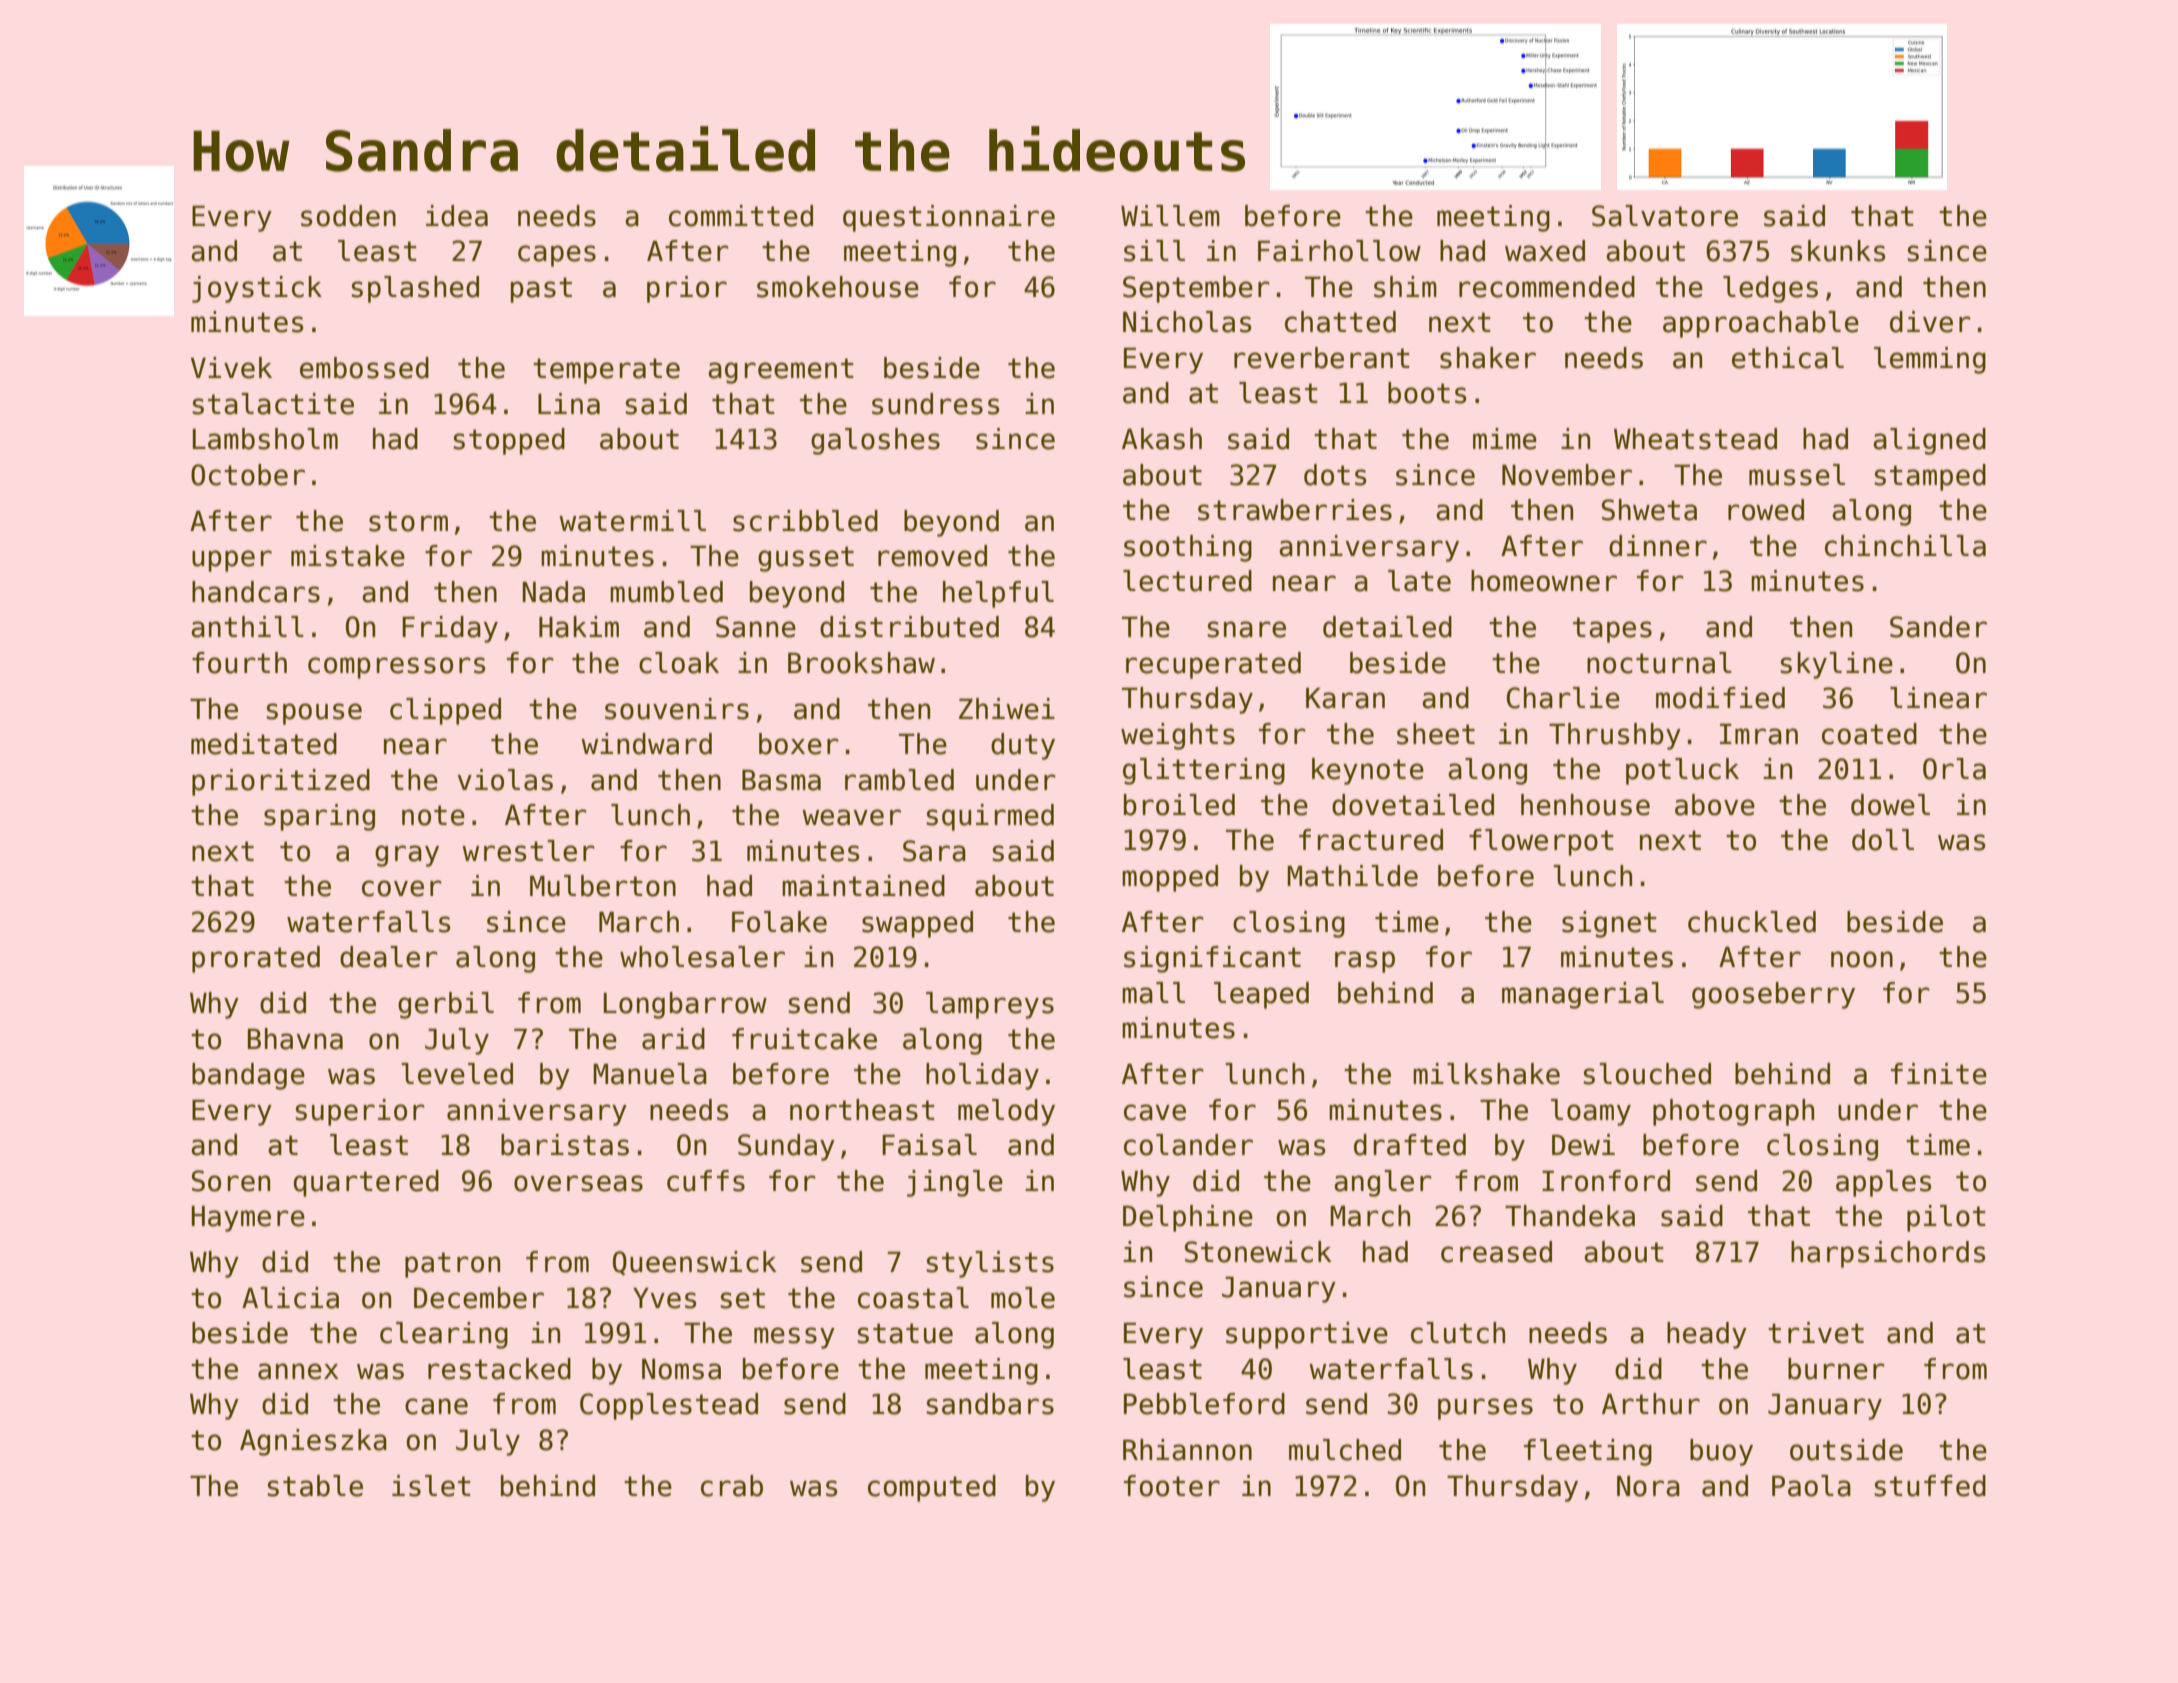  I want to click on Willem, so click(1170, 216).
